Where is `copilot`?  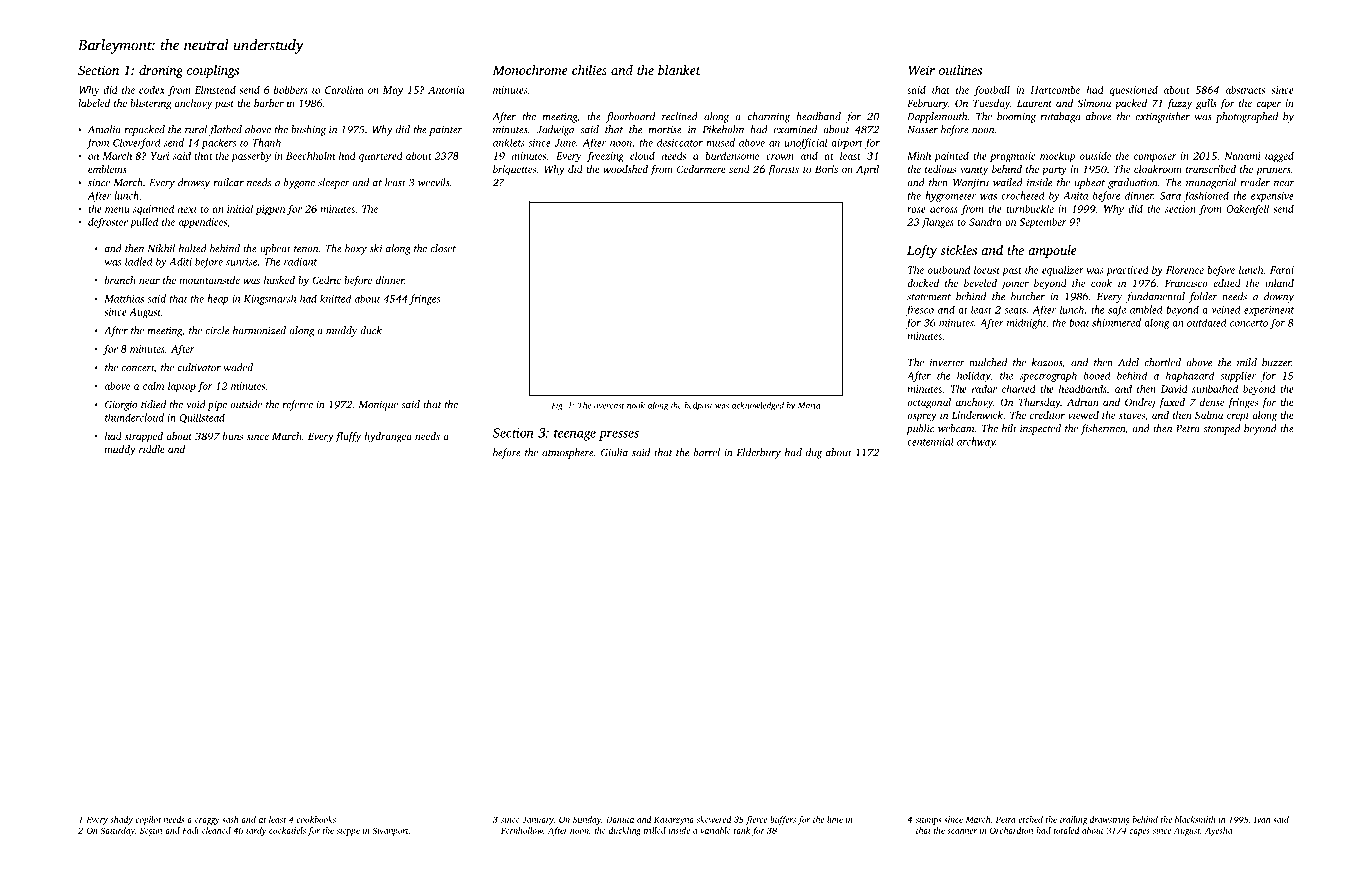 copilot is located at coordinates (148, 820).
